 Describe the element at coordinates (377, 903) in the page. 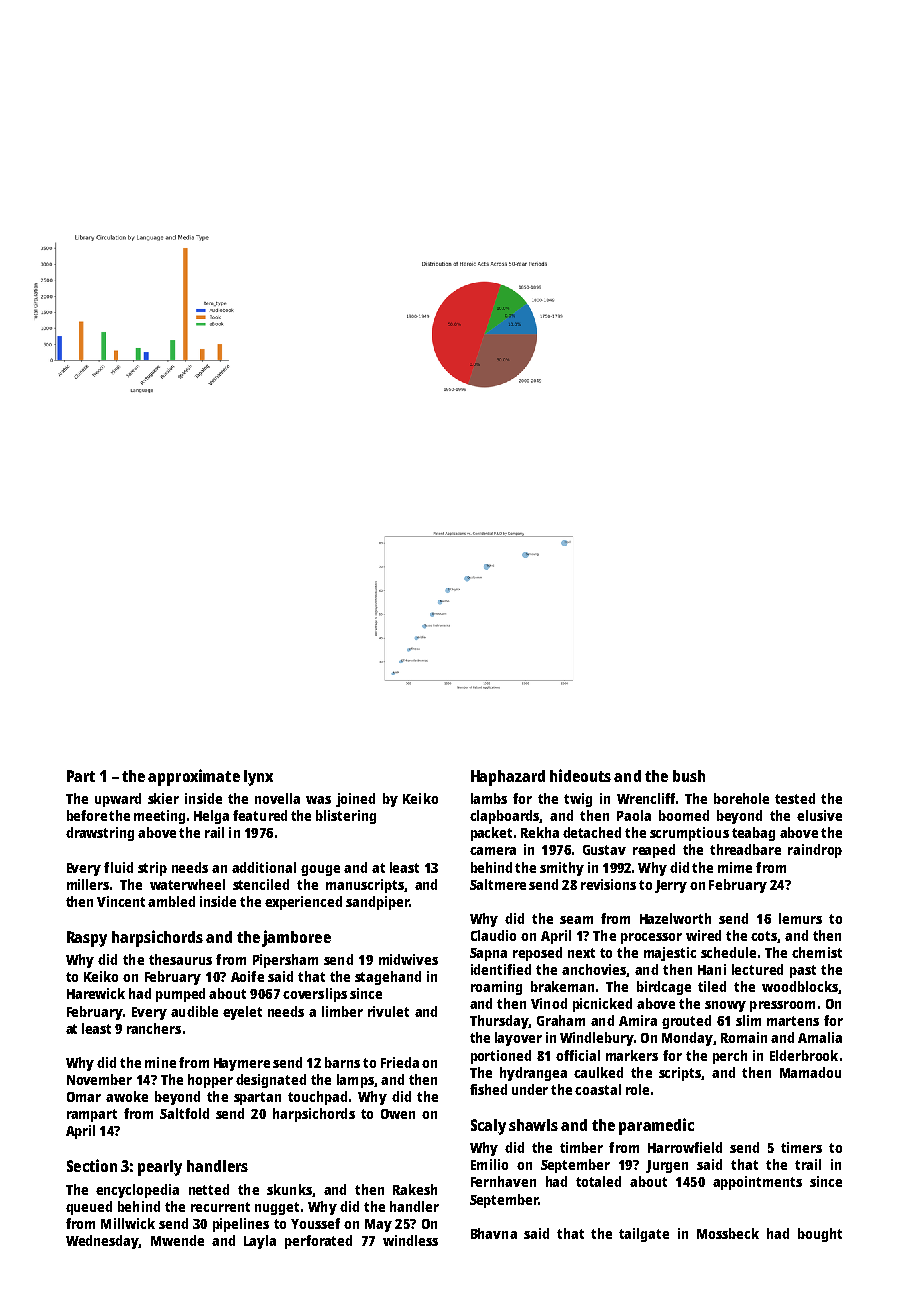

I see `sandpiper` at that location.
